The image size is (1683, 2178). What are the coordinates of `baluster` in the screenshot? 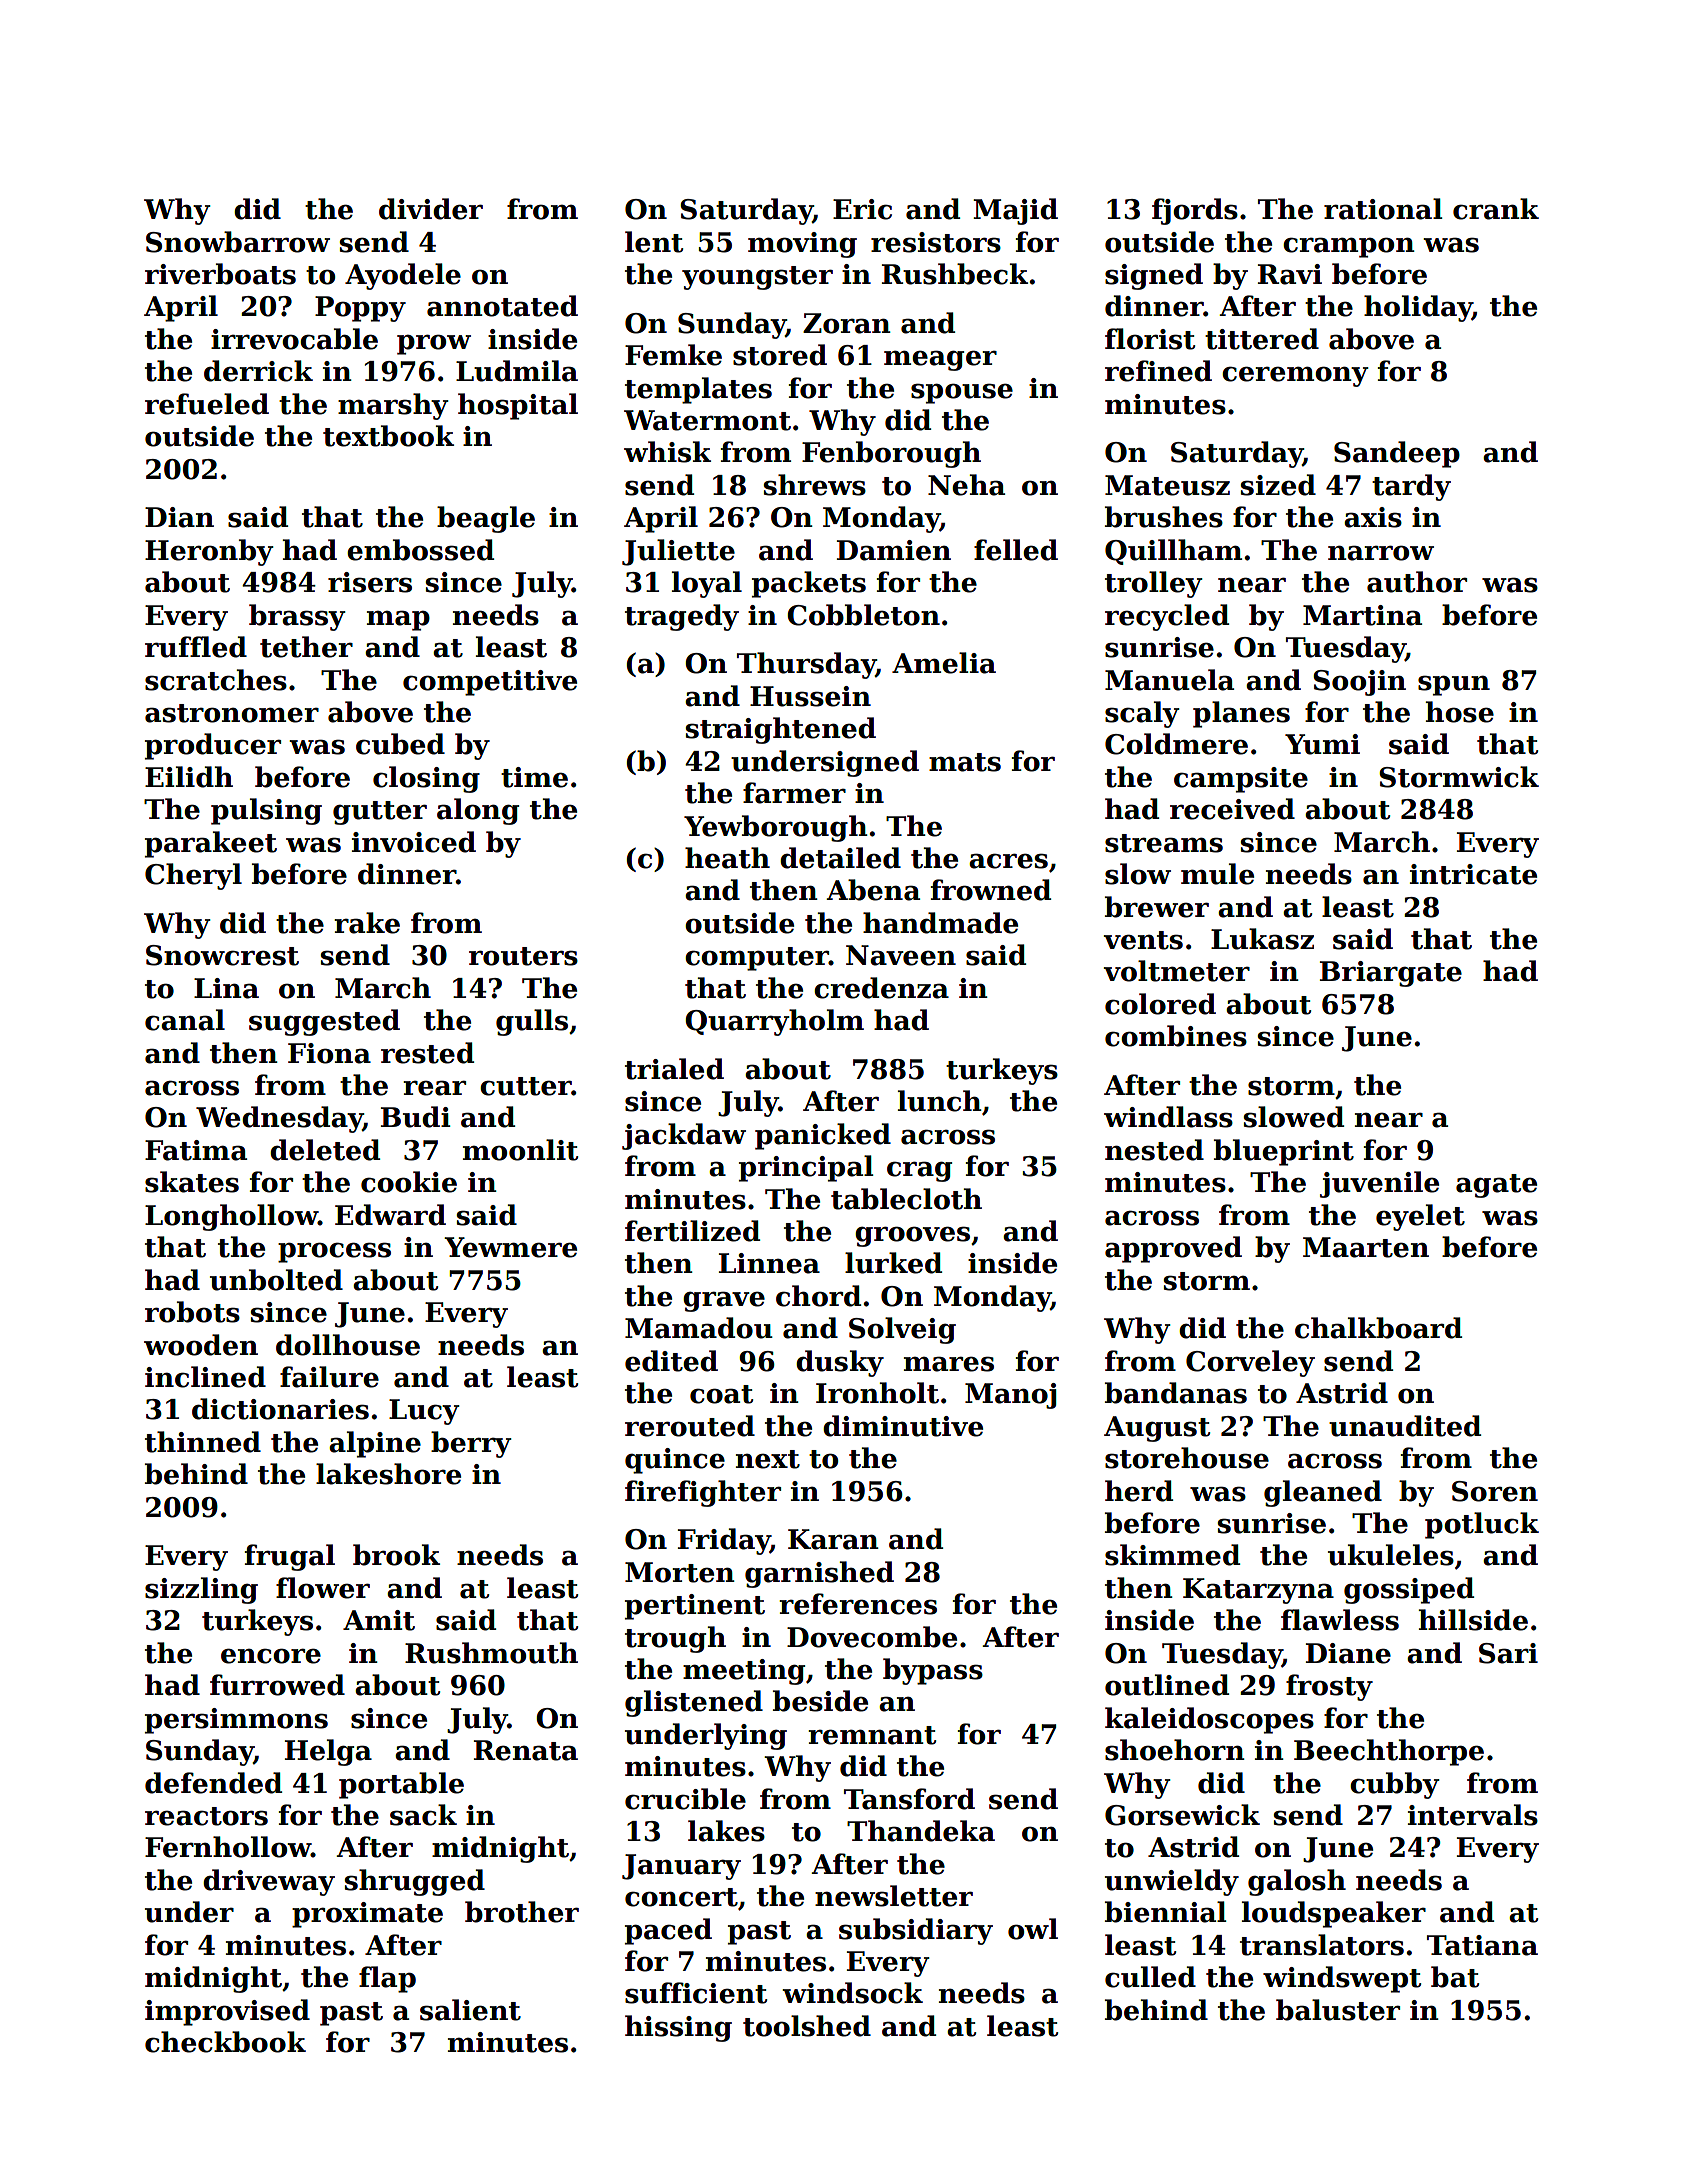 It's located at (1338, 2010).
